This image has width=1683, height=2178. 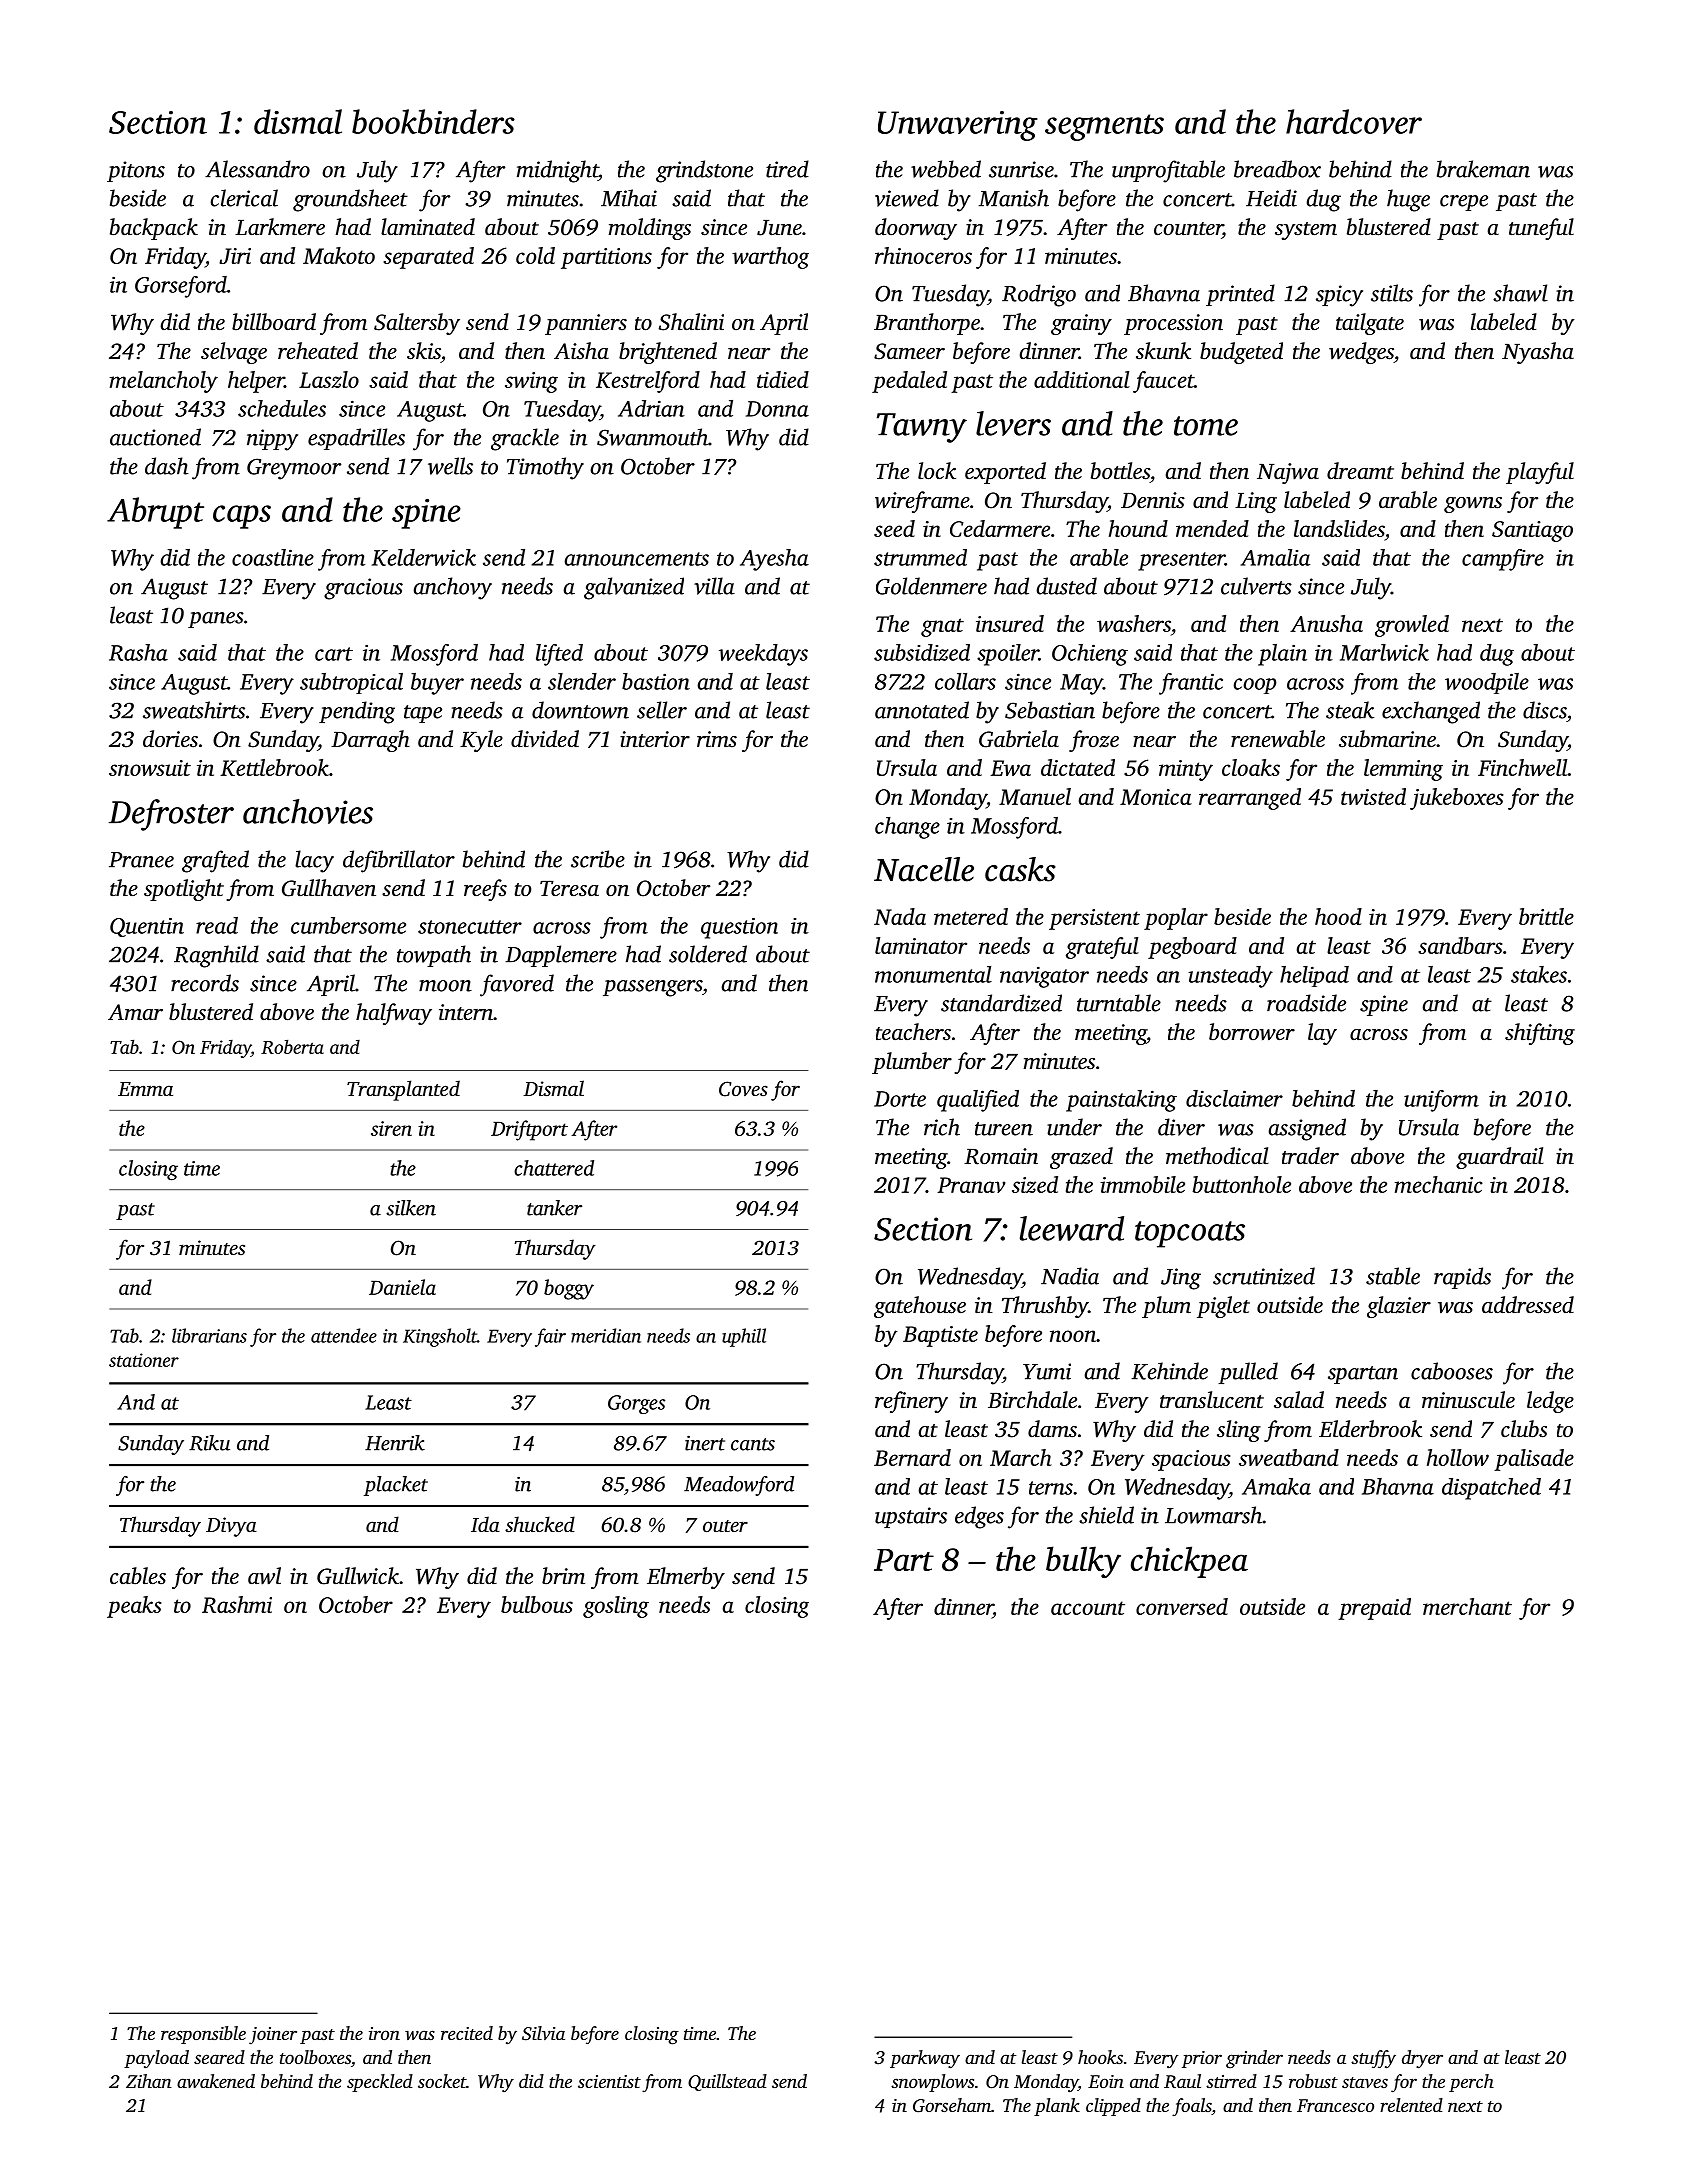 What do you see at coordinates (1104, 127) in the image?
I see `segments` at bounding box center [1104, 127].
